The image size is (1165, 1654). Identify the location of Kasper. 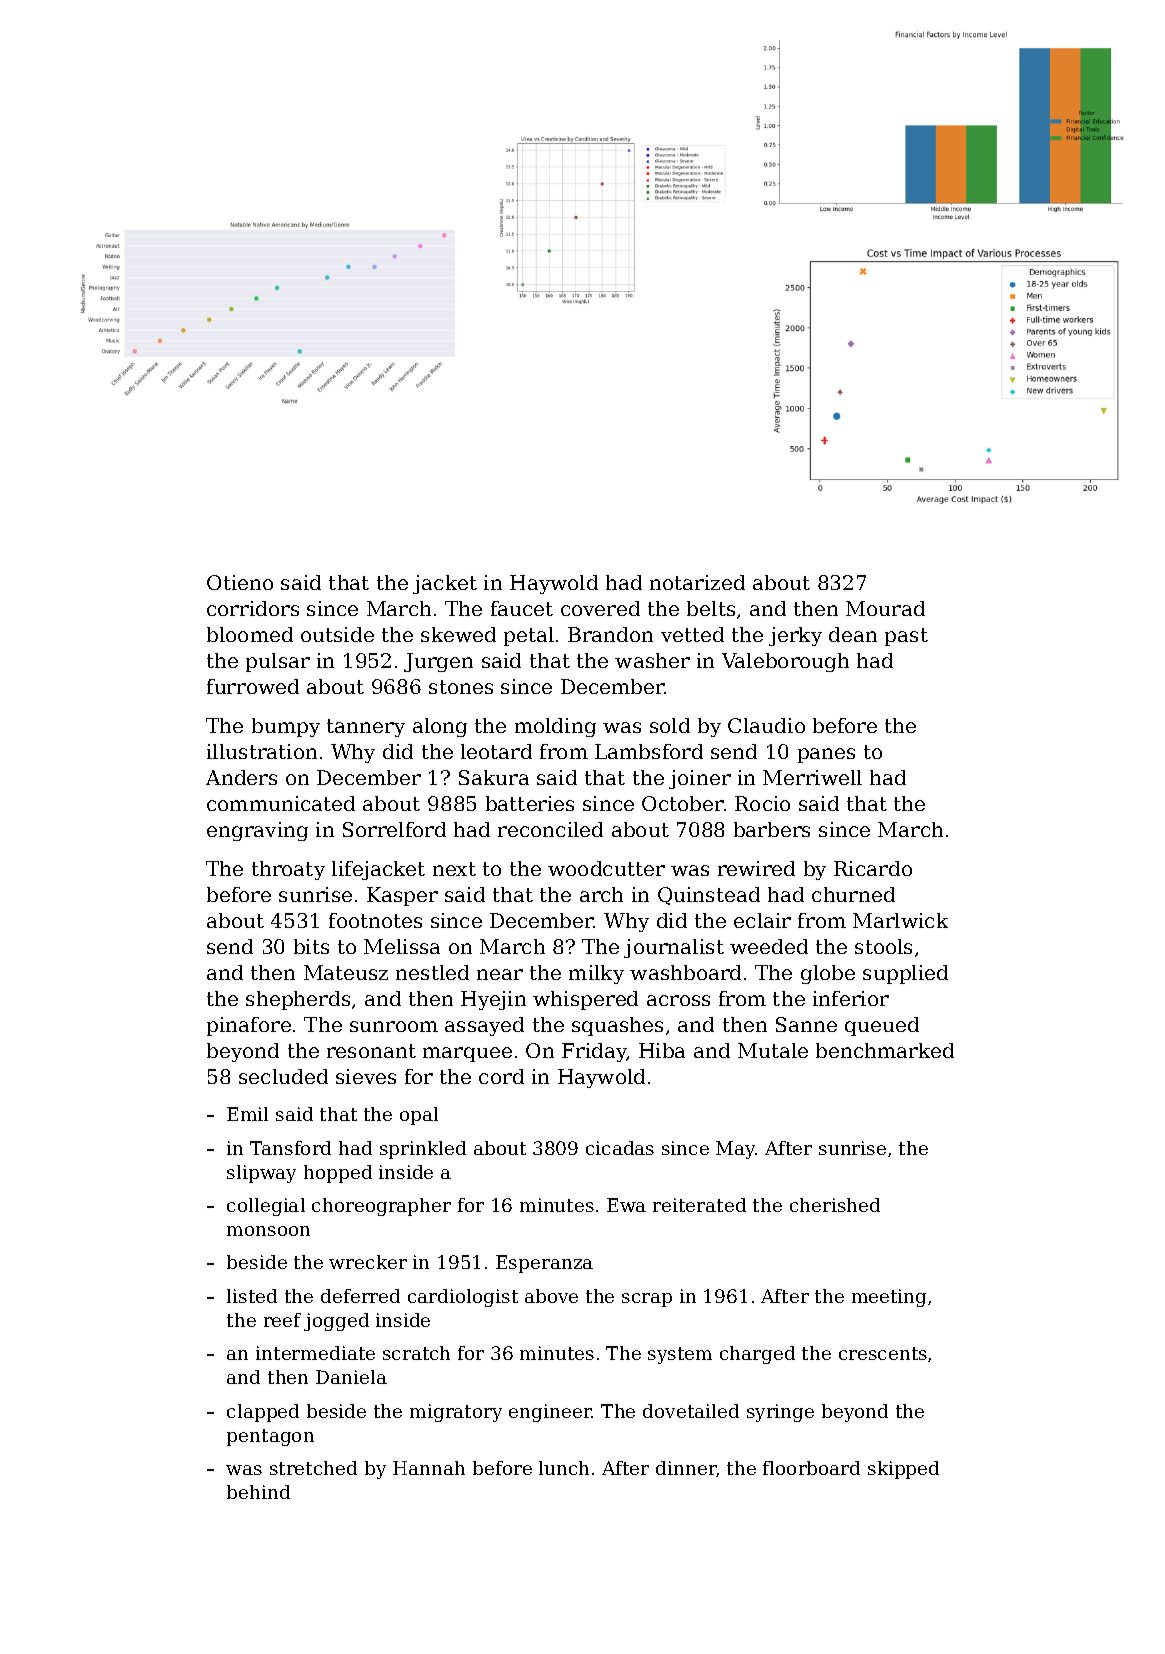
(402, 896).
